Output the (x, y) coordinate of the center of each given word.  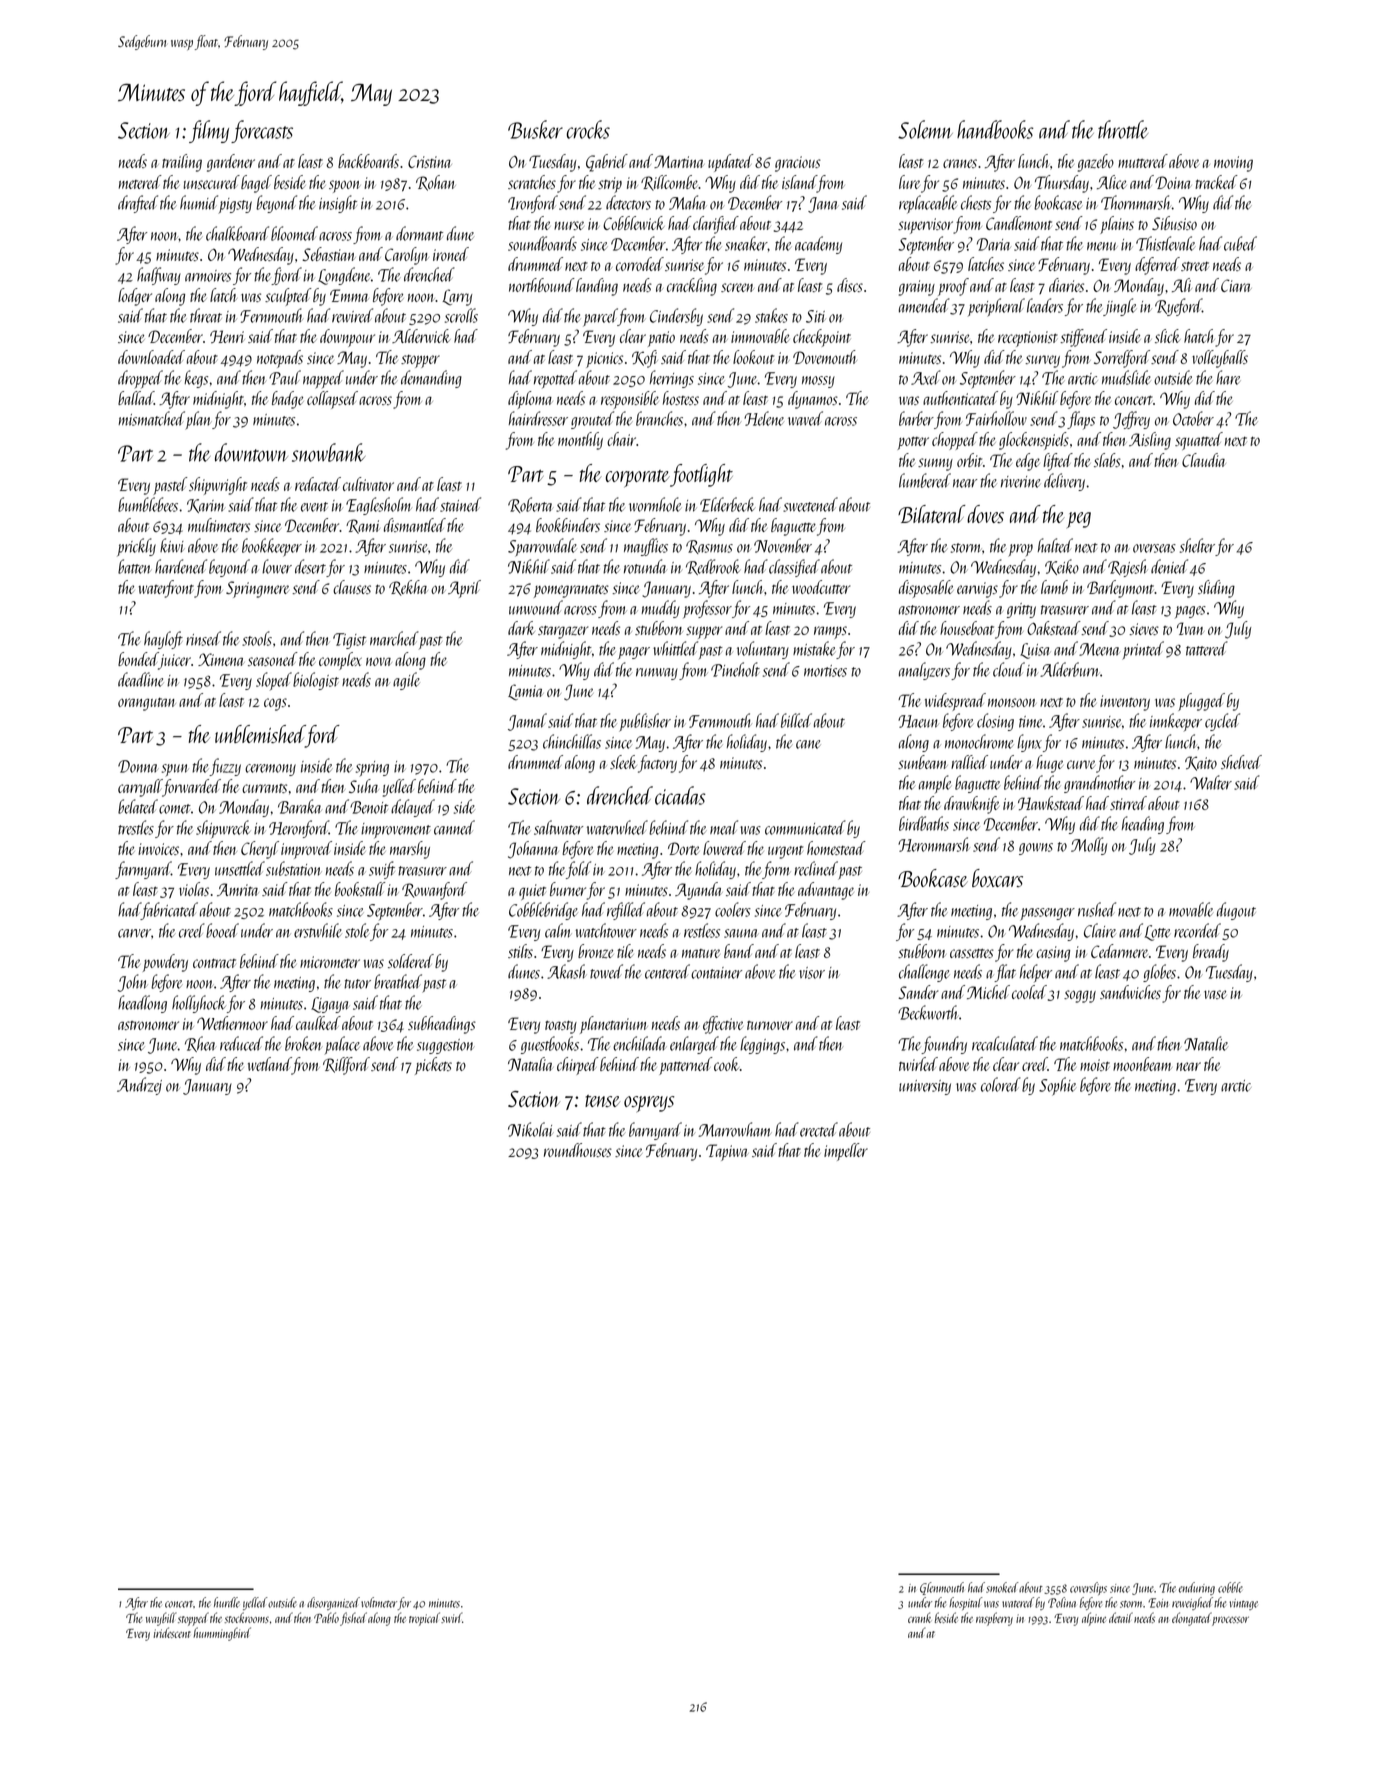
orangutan (147, 704)
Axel (926, 377)
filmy (209, 131)
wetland (270, 1065)
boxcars (997, 878)
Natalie (1206, 1043)
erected (819, 1129)
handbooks (995, 129)
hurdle (227, 1602)
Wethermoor (232, 1023)
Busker (535, 129)
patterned (686, 1066)
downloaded (151, 357)
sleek (623, 762)
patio (661, 339)
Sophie (1057, 1086)
